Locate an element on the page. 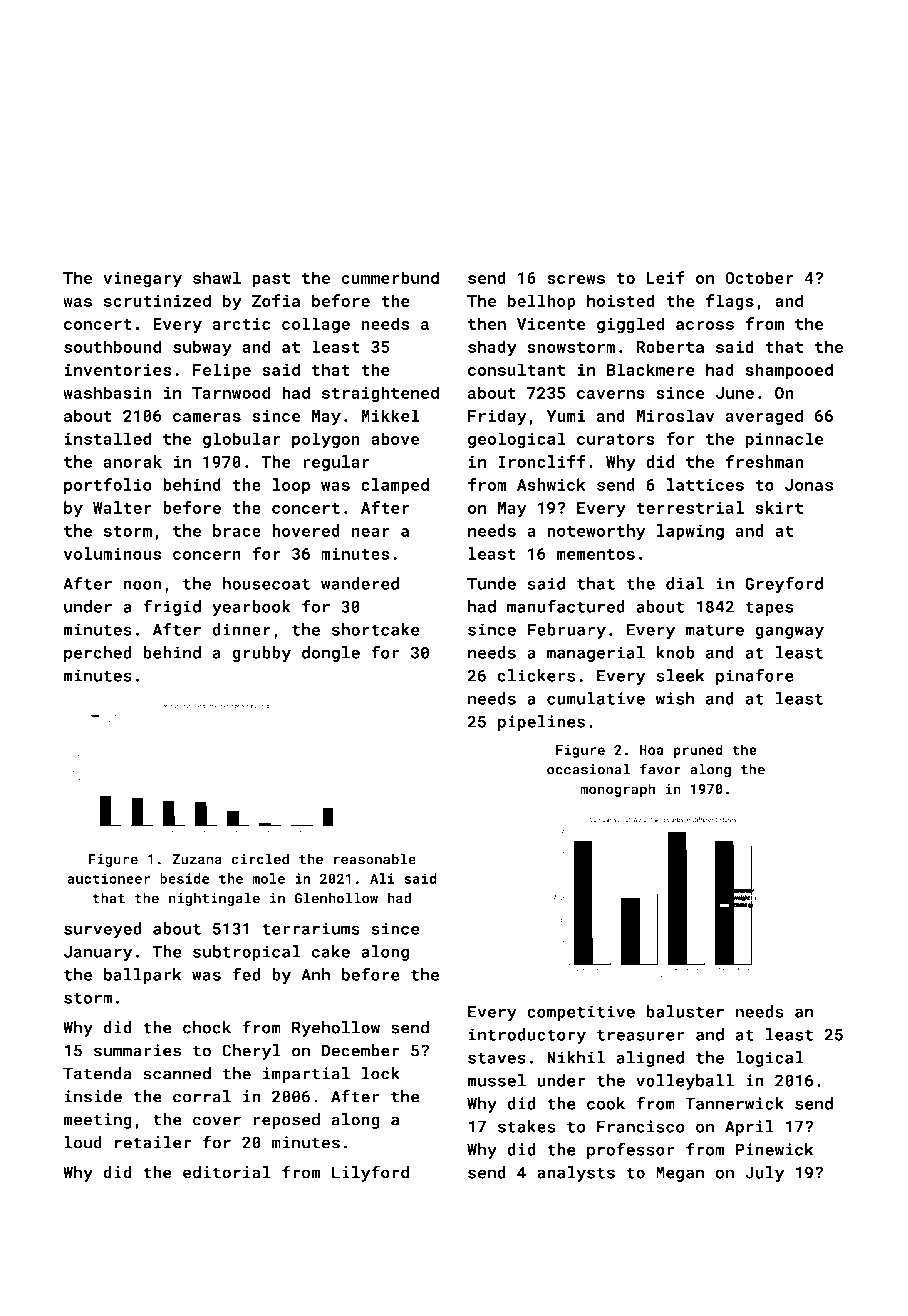 This page has height=1316, width=908. Leif is located at coordinates (665, 277).
